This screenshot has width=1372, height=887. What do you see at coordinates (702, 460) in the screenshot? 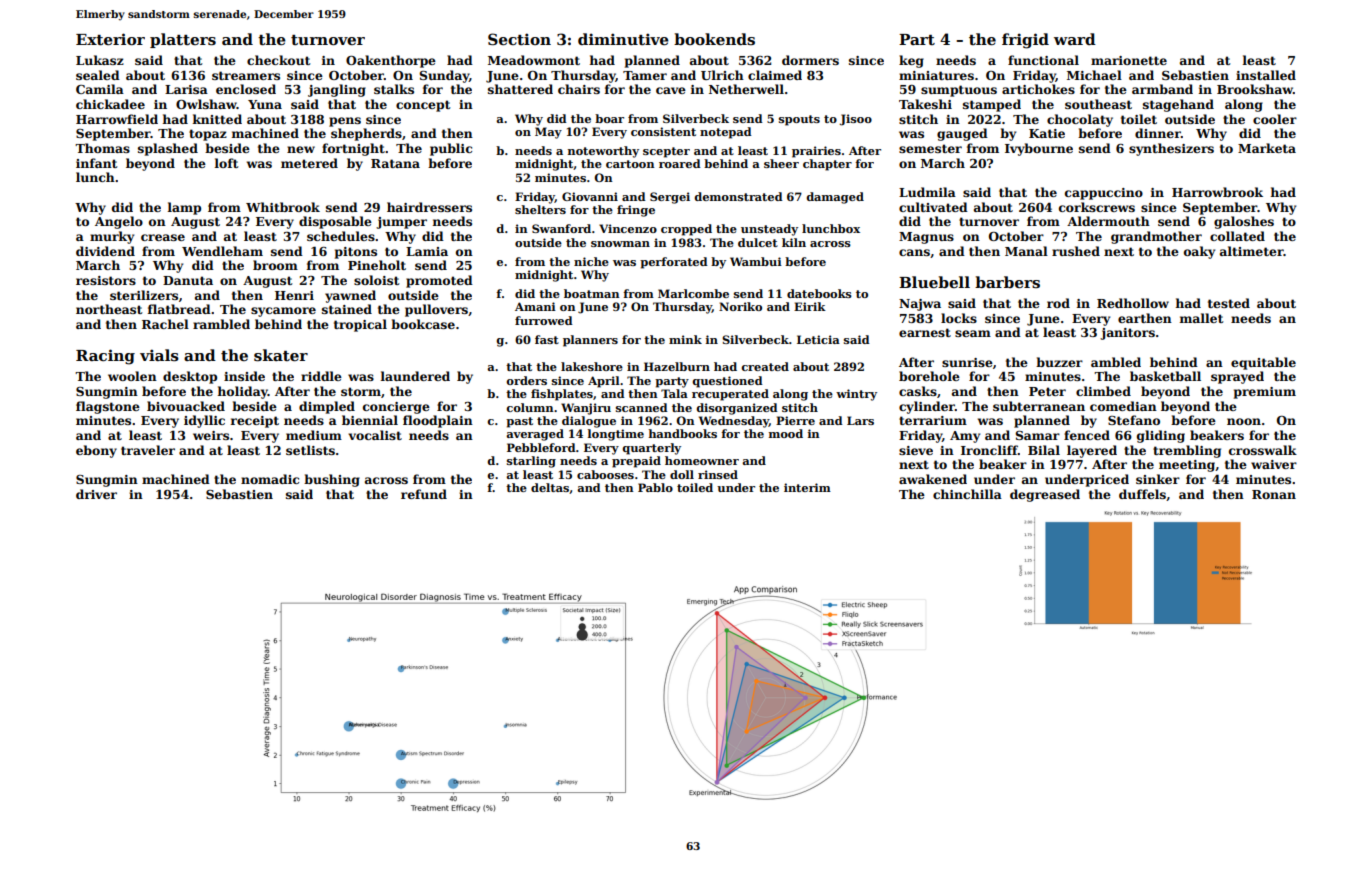
I see `homeowner` at bounding box center [702, 460].
